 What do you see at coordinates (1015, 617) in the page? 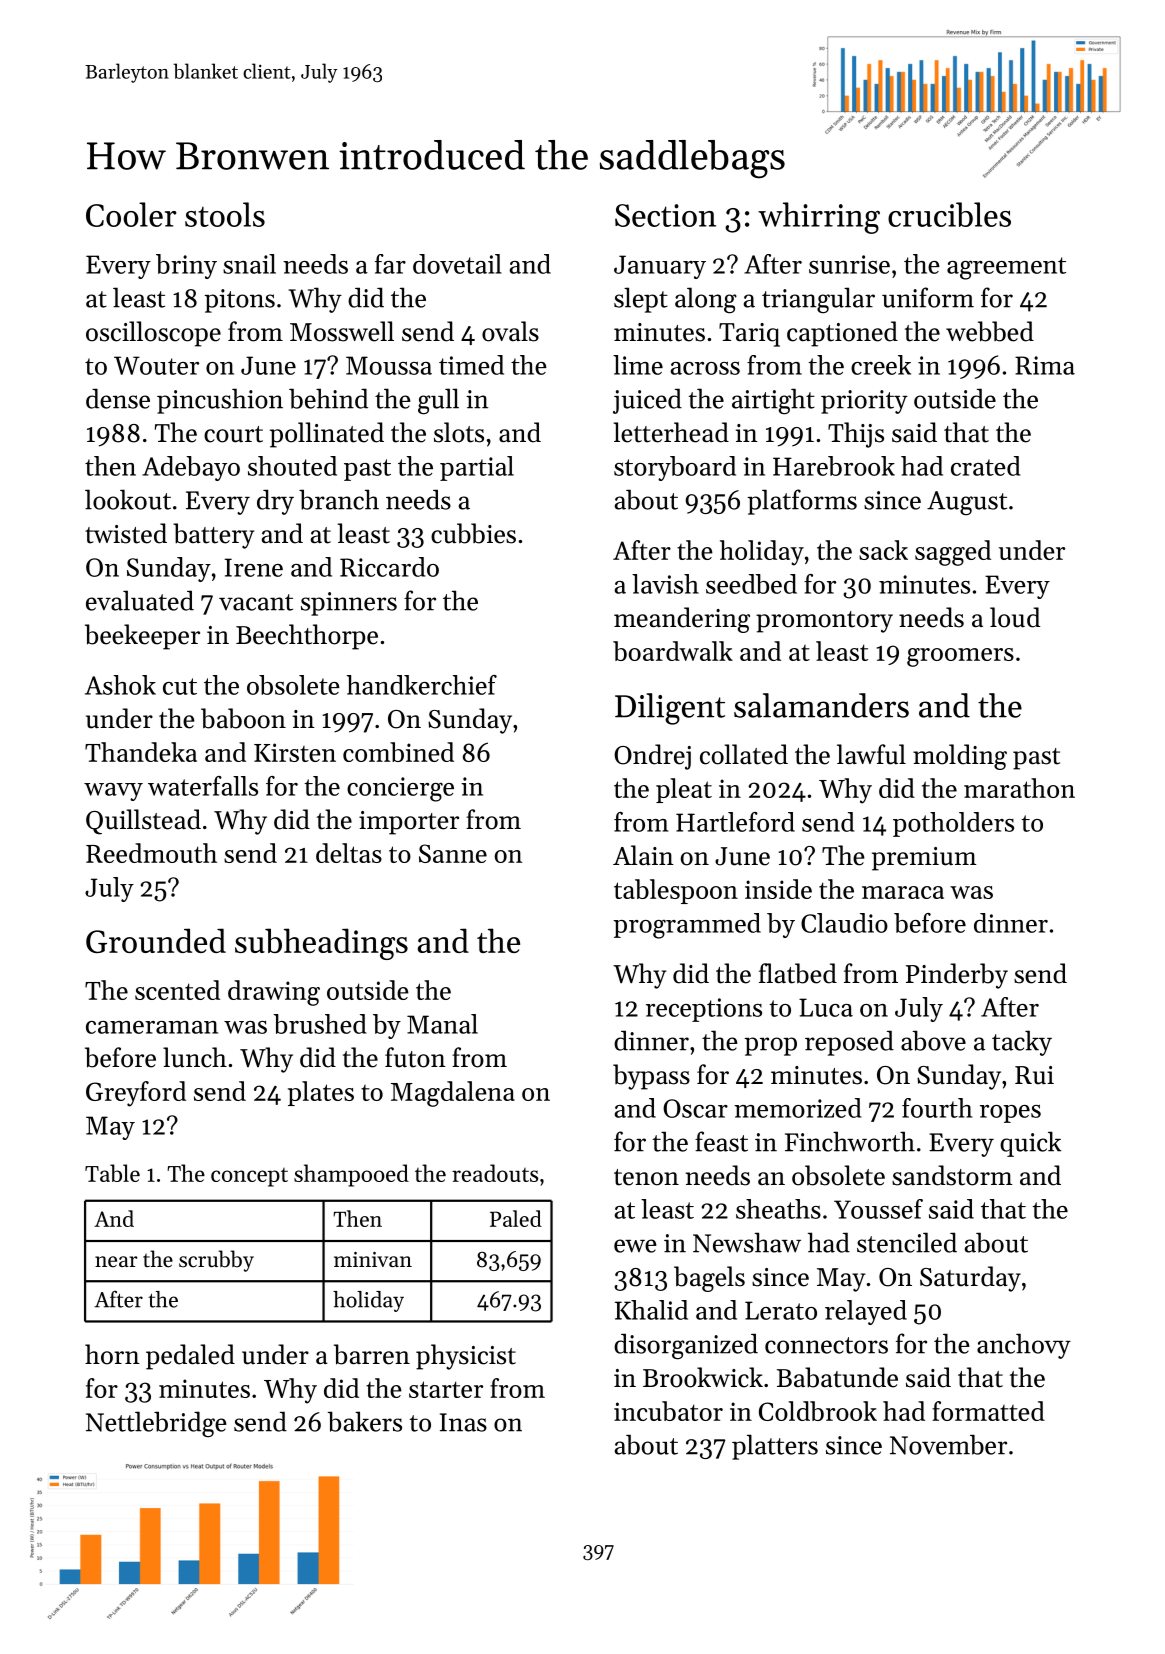
I see `loud` at bounding box center [1015, 617].
